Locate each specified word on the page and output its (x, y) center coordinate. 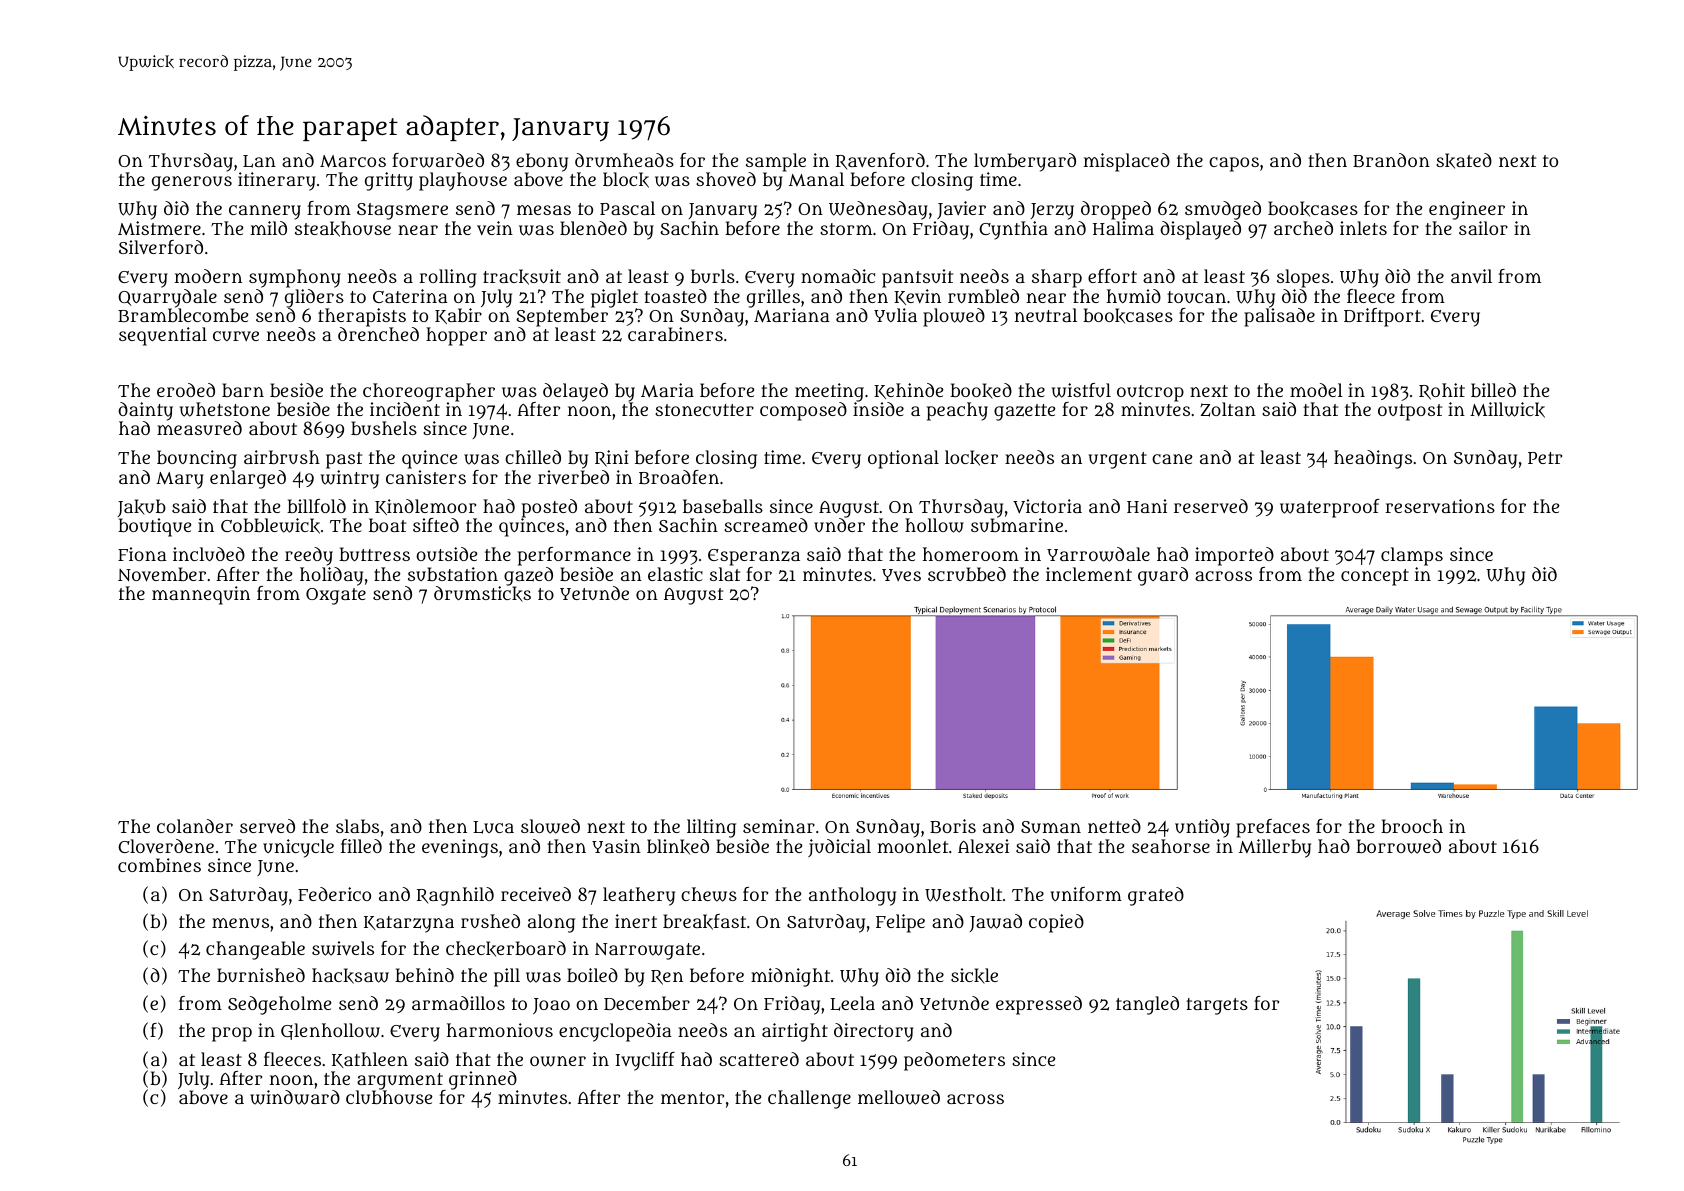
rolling (448, 278)
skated (1464, 161)
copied (1056, 923)
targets (1217, 1006)
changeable (255, 950)
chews (709, 894)
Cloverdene (166, 846)
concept (1375, 577)
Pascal (627, 208)
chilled (533, 457)
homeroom (971, 554)
